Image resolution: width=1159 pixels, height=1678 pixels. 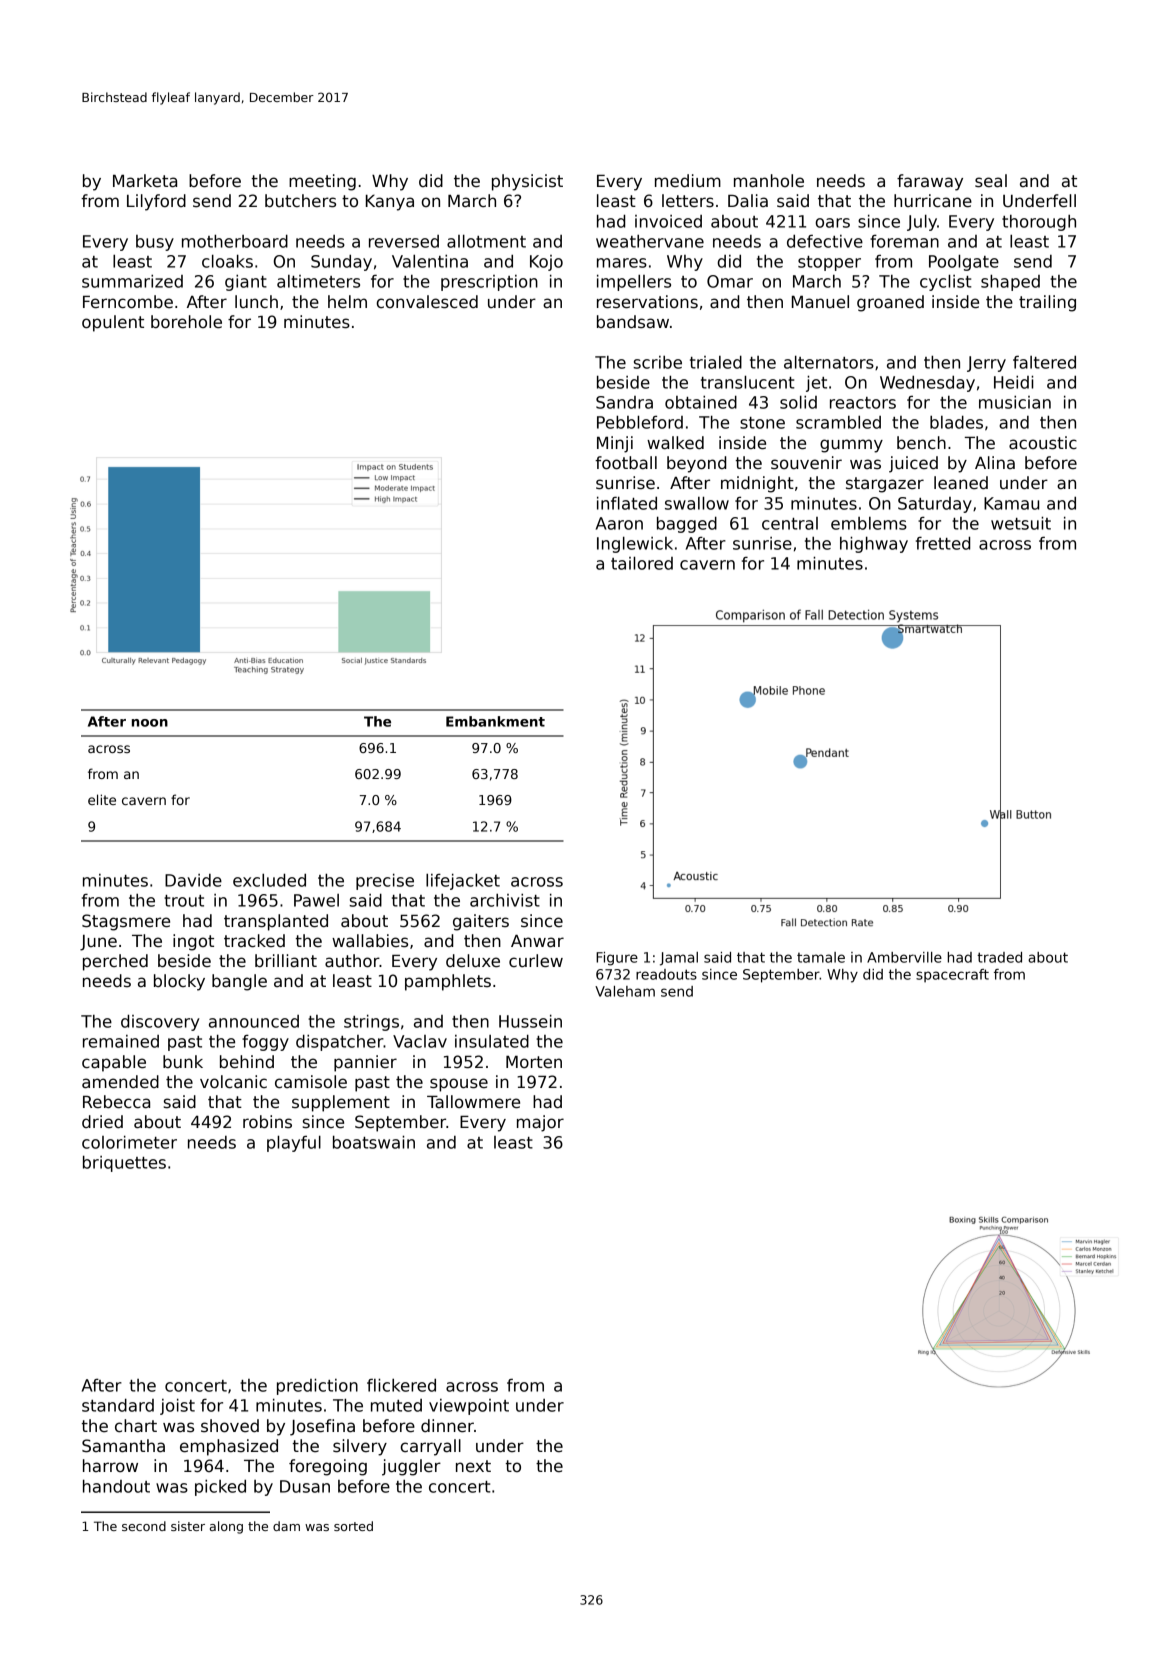 I want to click on lifejacket, so click(x=463, y=881).
